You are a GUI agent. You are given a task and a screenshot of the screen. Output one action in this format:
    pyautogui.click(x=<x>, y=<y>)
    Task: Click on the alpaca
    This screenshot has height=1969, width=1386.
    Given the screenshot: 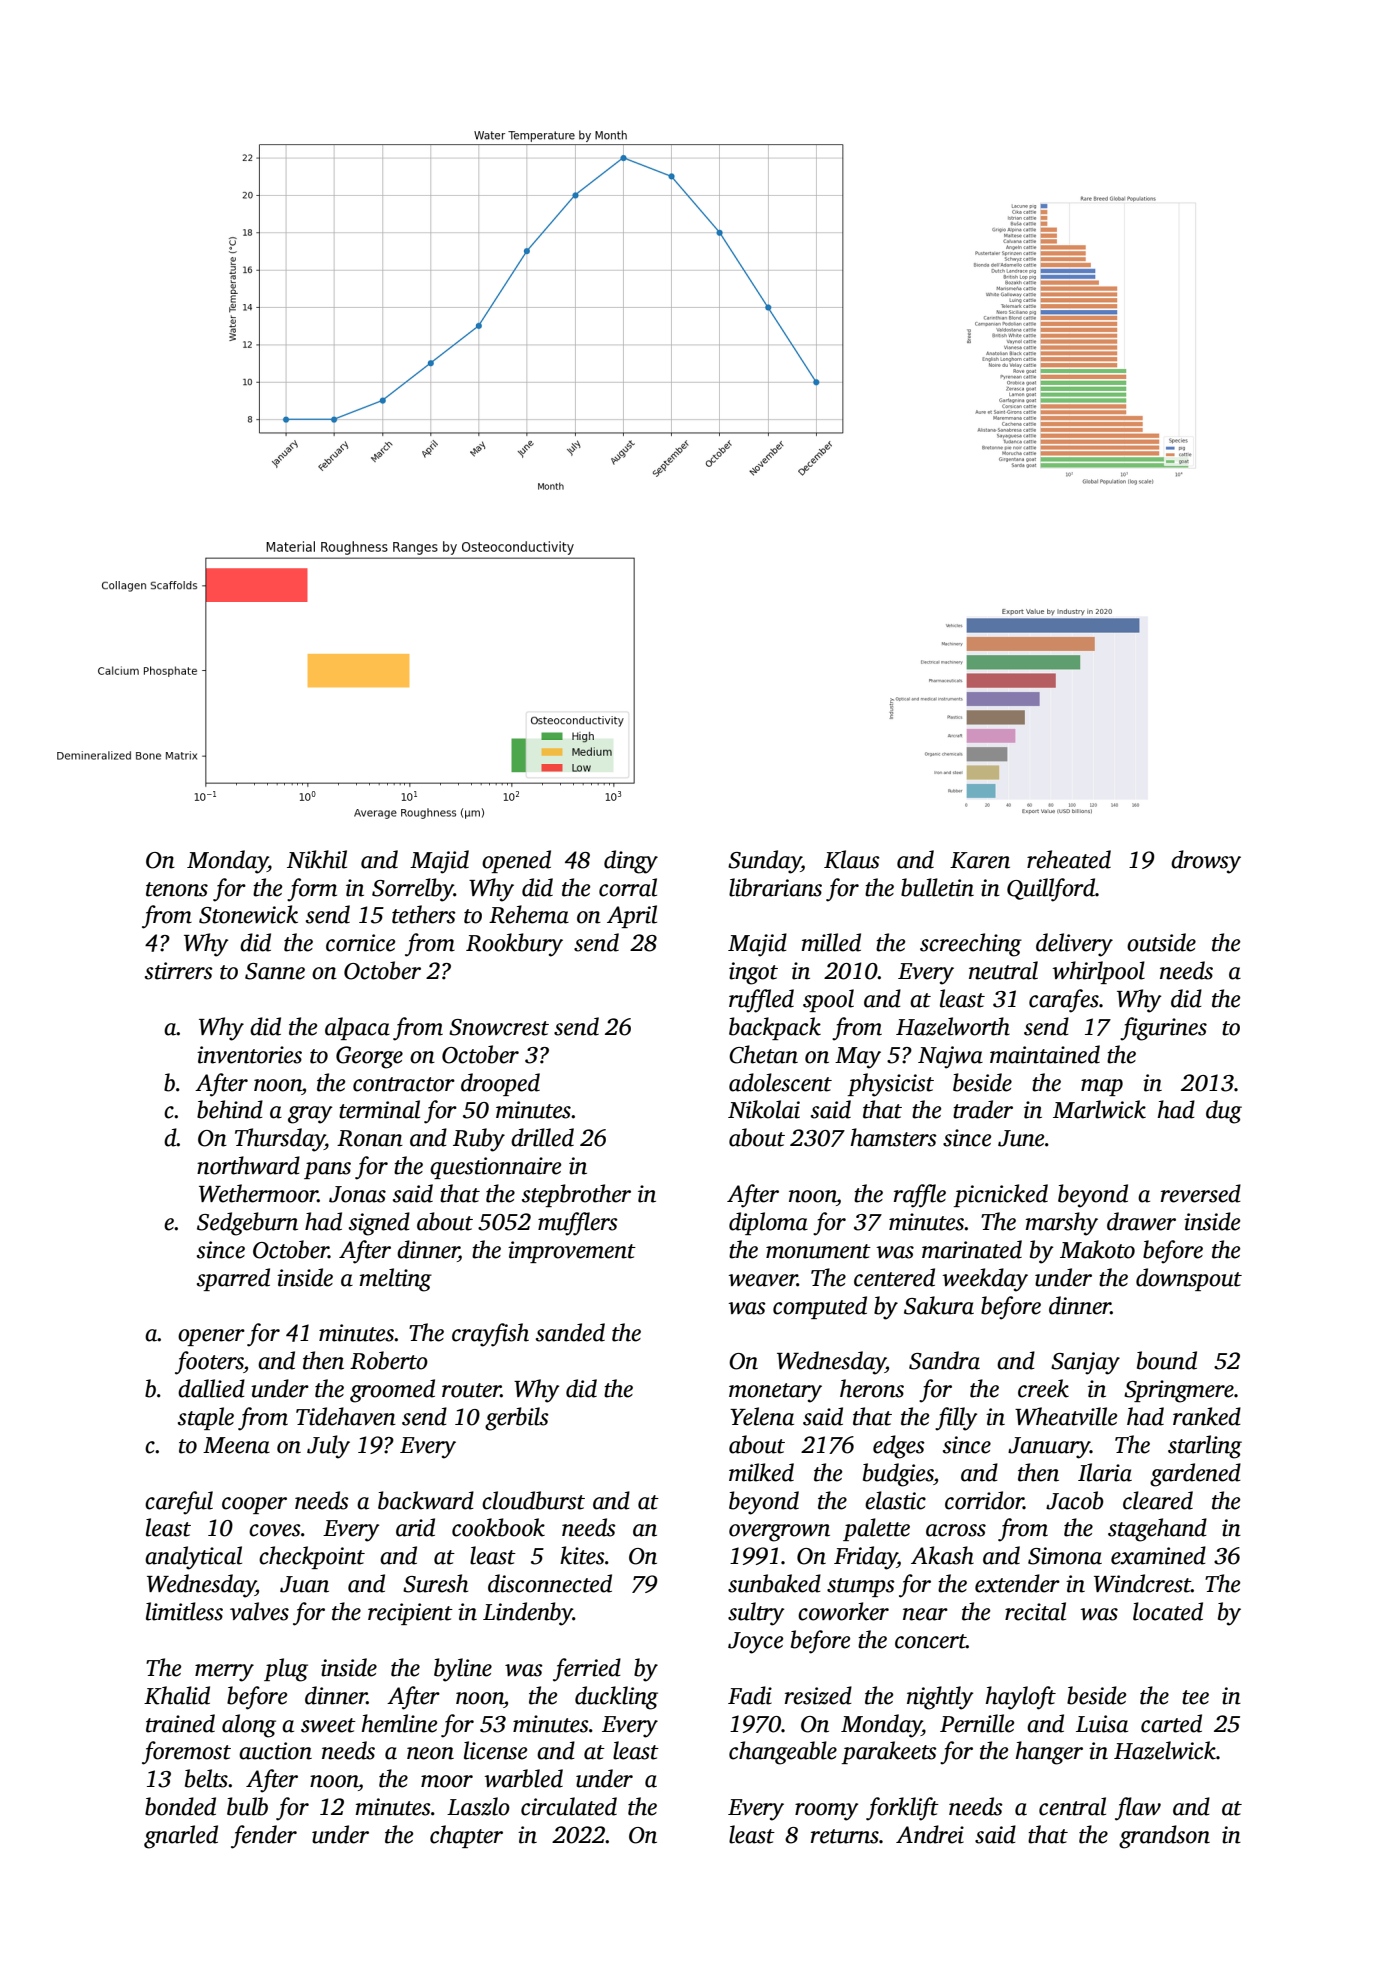 What is the action you would take?
    pyautogui.click(x=357, y=1028)
